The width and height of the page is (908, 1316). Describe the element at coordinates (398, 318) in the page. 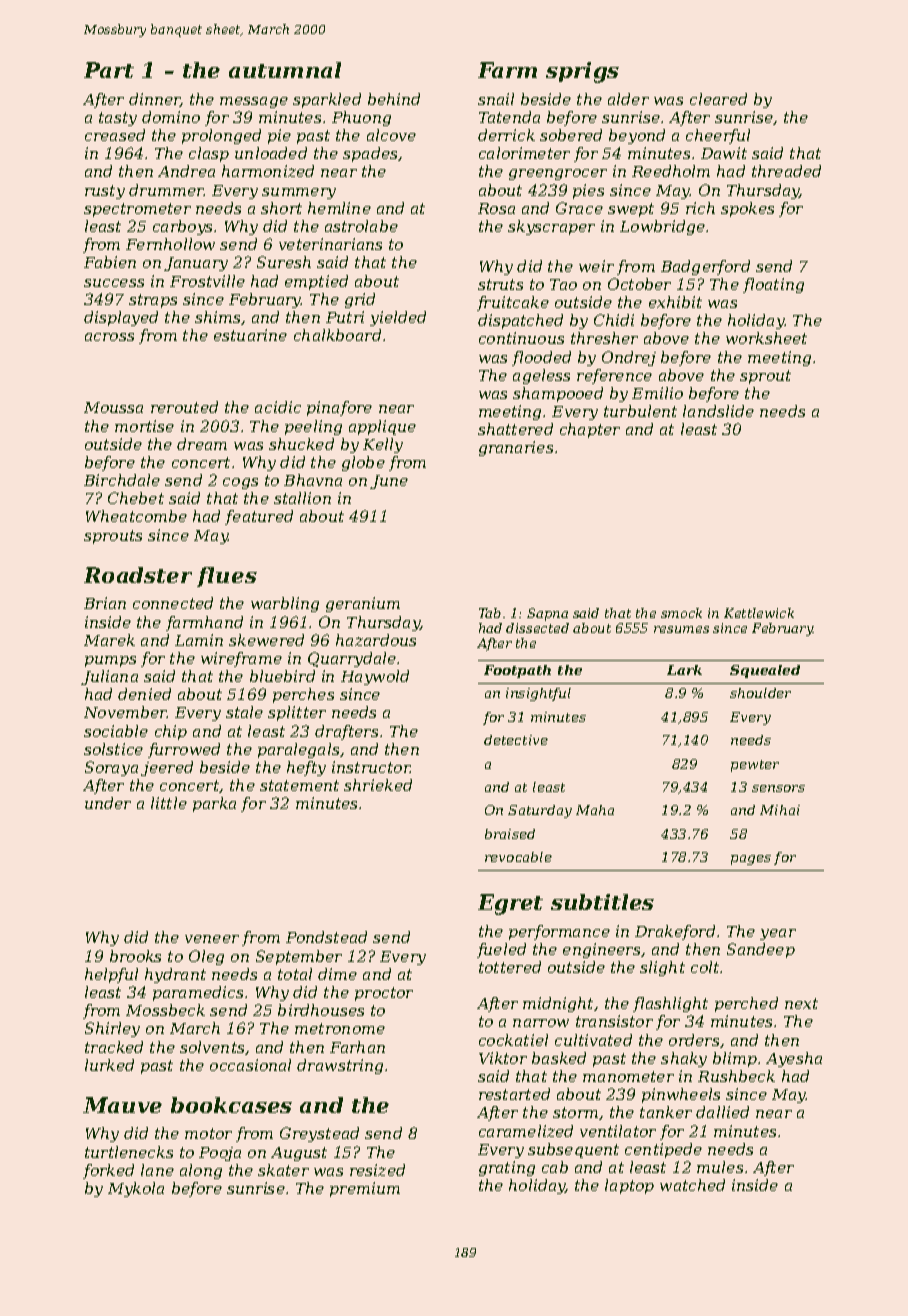

I see `yielded` at that location.
